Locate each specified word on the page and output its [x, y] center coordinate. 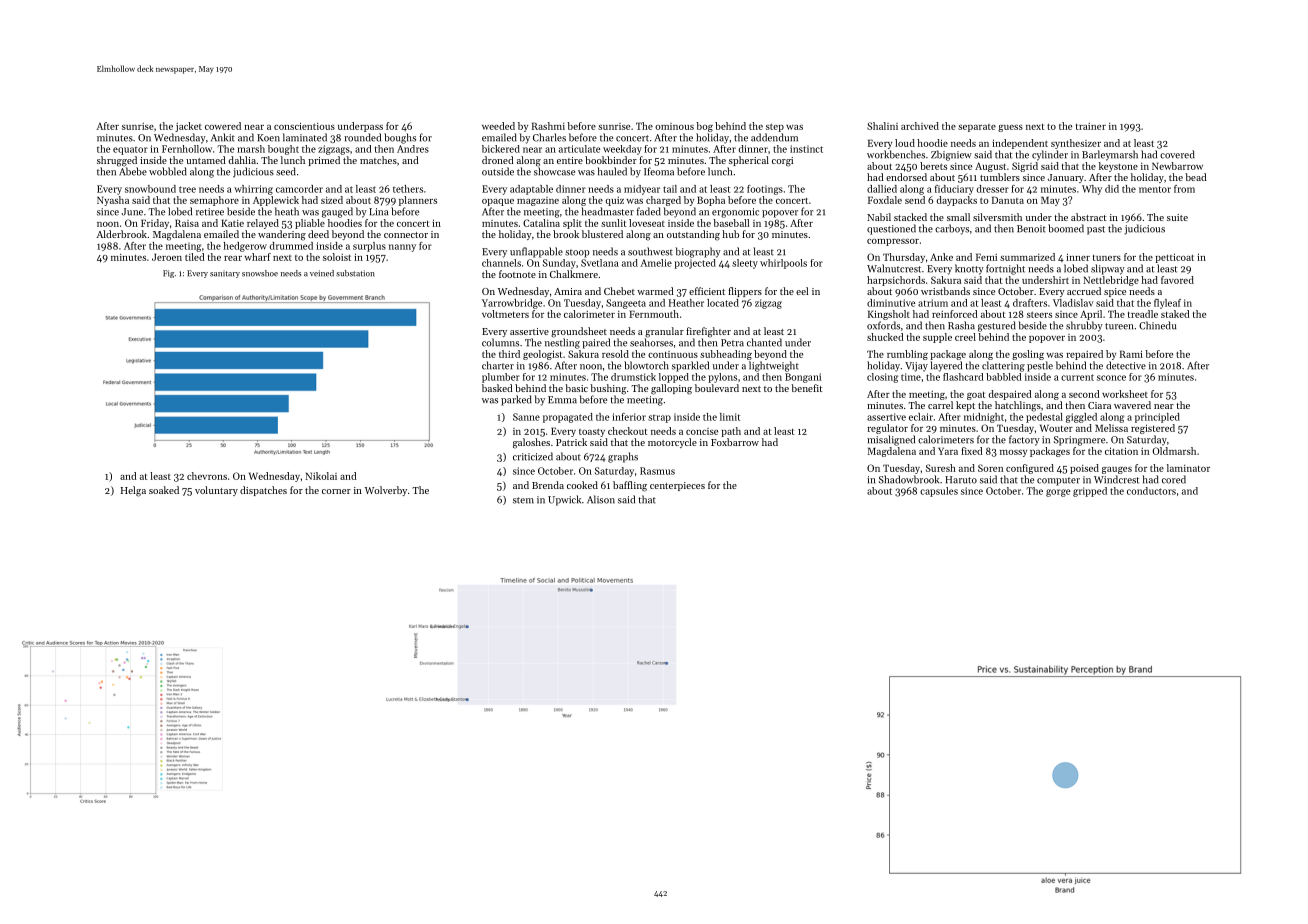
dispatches [263, 491]
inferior [629, 417]
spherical [749, 161]
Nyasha [113, 201]
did [1112, 189]
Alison [601, 499]
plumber [501, 378]
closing [882, 378]
